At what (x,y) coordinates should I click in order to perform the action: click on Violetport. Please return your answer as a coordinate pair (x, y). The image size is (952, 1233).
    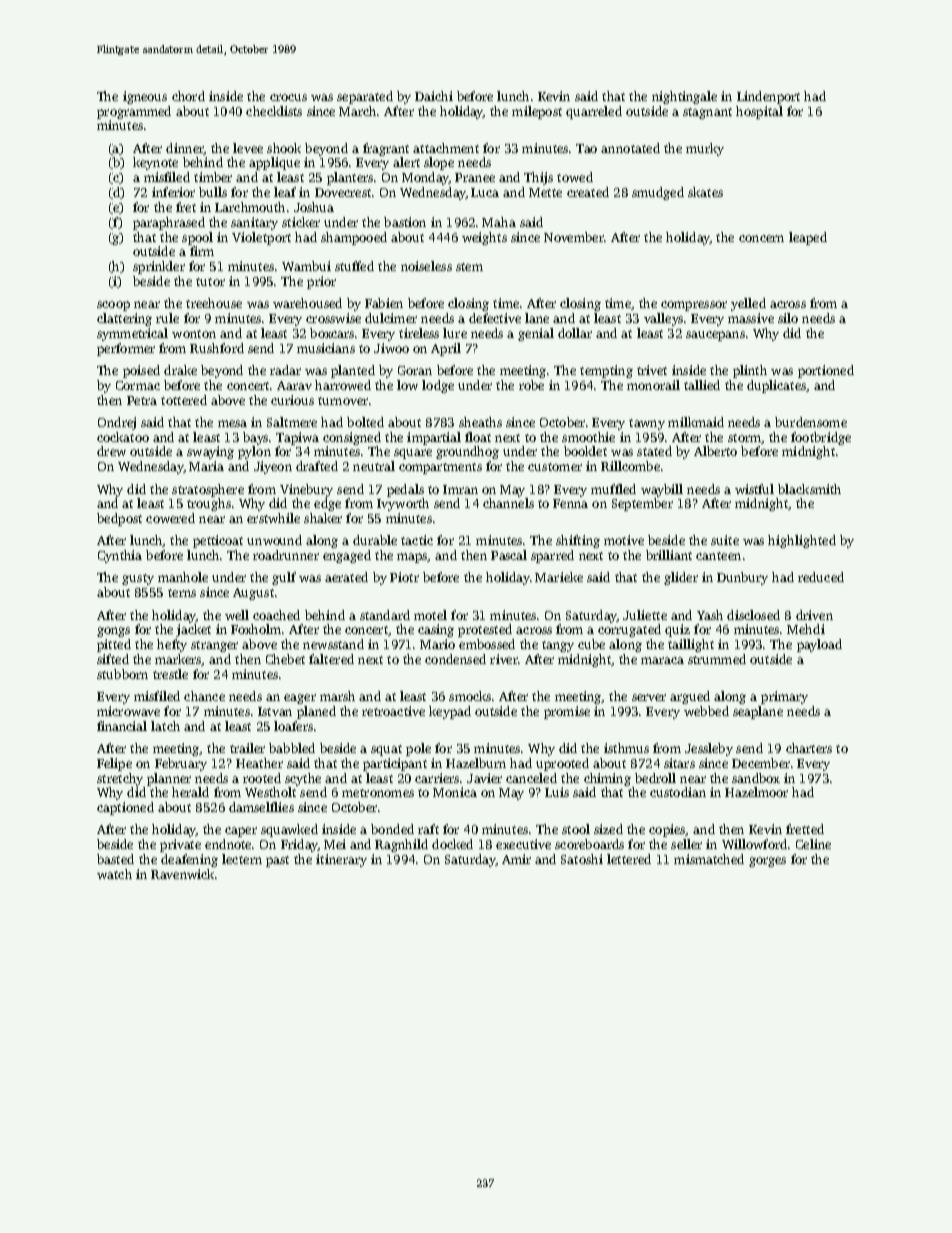
    Looking at the image, I should click on (261, 238).
